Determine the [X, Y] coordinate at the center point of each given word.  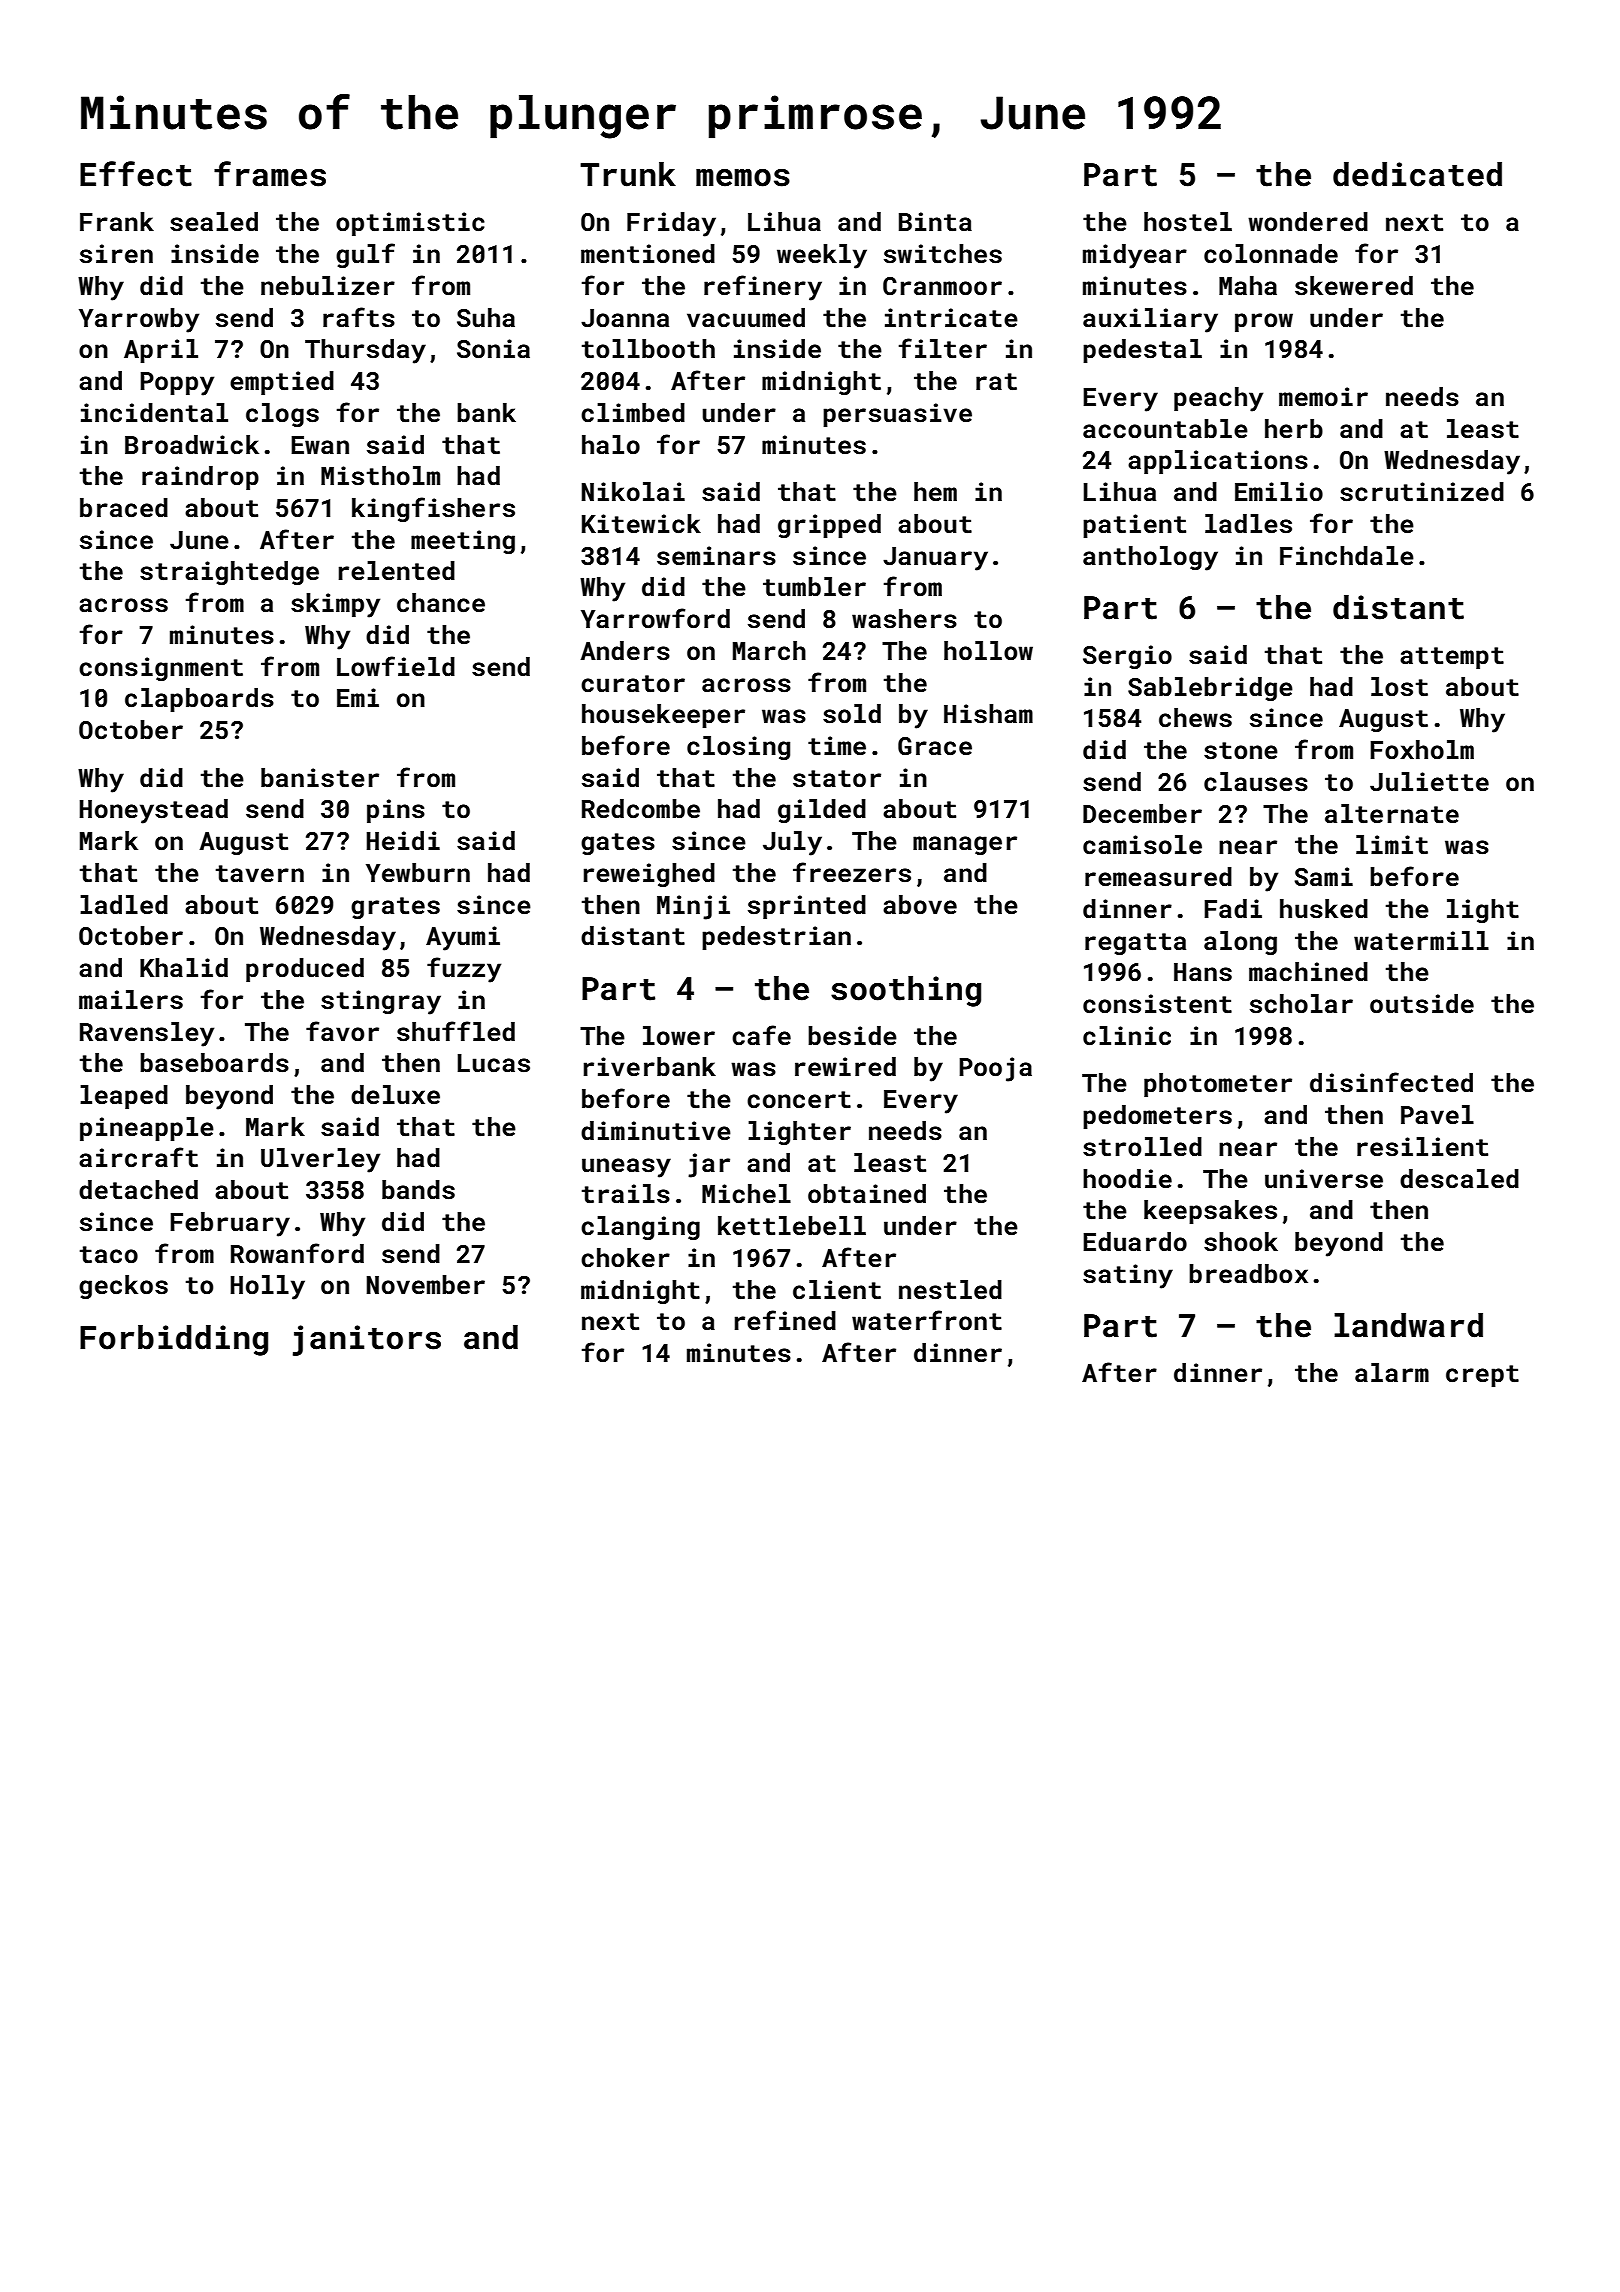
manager [965, 845]
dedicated [1417, 174]
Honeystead [153, 811]
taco [109, 1255]
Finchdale [1347, 556]
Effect [136, 174]
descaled [1459, 1179]
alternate [1392, 814]
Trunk [628, 174]
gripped [829, 526]
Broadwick [192, 445]
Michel [746, 1194]
